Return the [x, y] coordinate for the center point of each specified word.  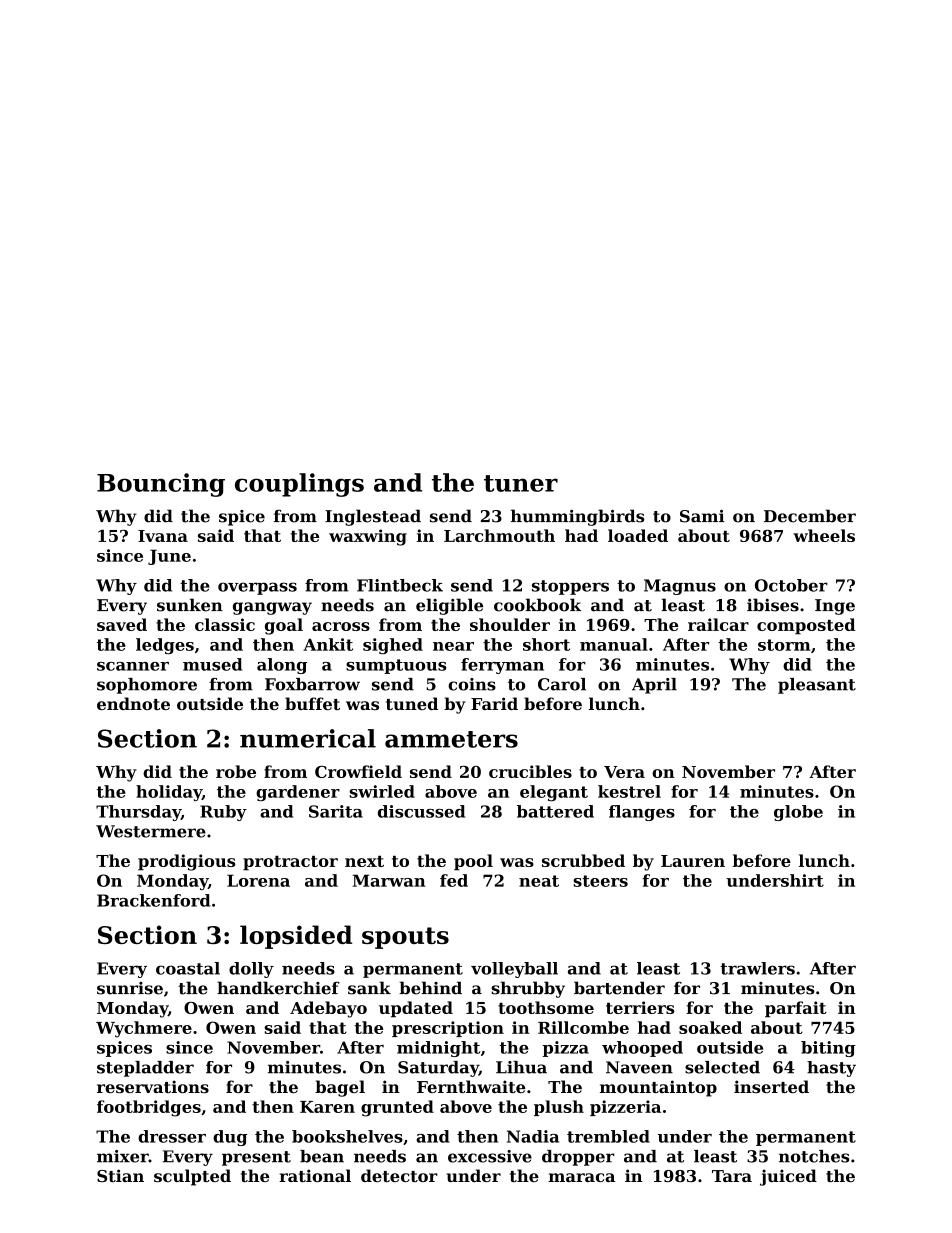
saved [122, 624]
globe [798, 813]
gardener [298, 793]
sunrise [130, 988]
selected [722, 1067]
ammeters [451, 739]
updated [416, 1009]
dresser [172, 1136]
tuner [521, 483]
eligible [449, 606]
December [810, 516]
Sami [702, 516]
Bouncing [161, 485]
